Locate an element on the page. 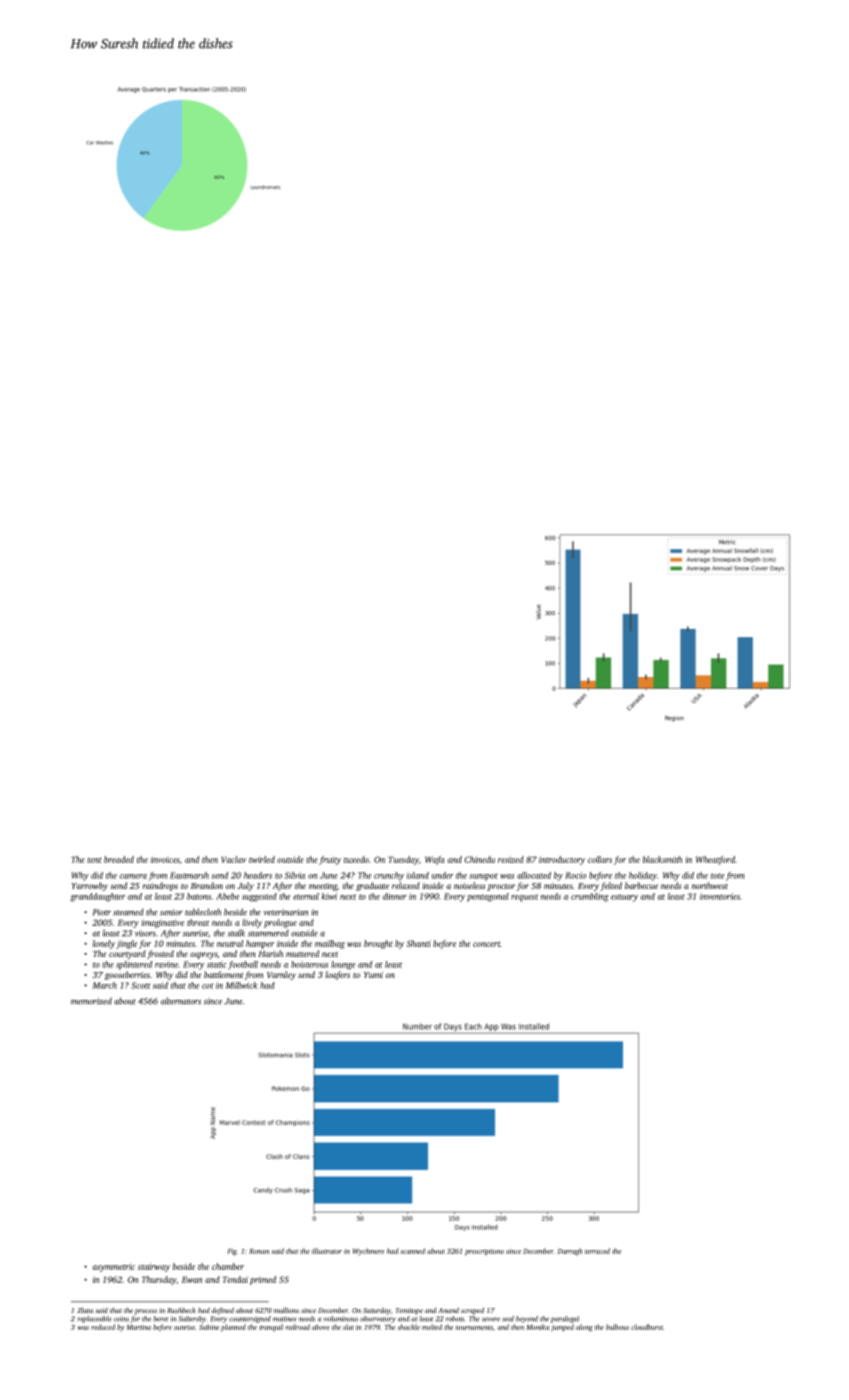 This document has height=1400, width=849. Yumi is located at coordinates (373, 975).
